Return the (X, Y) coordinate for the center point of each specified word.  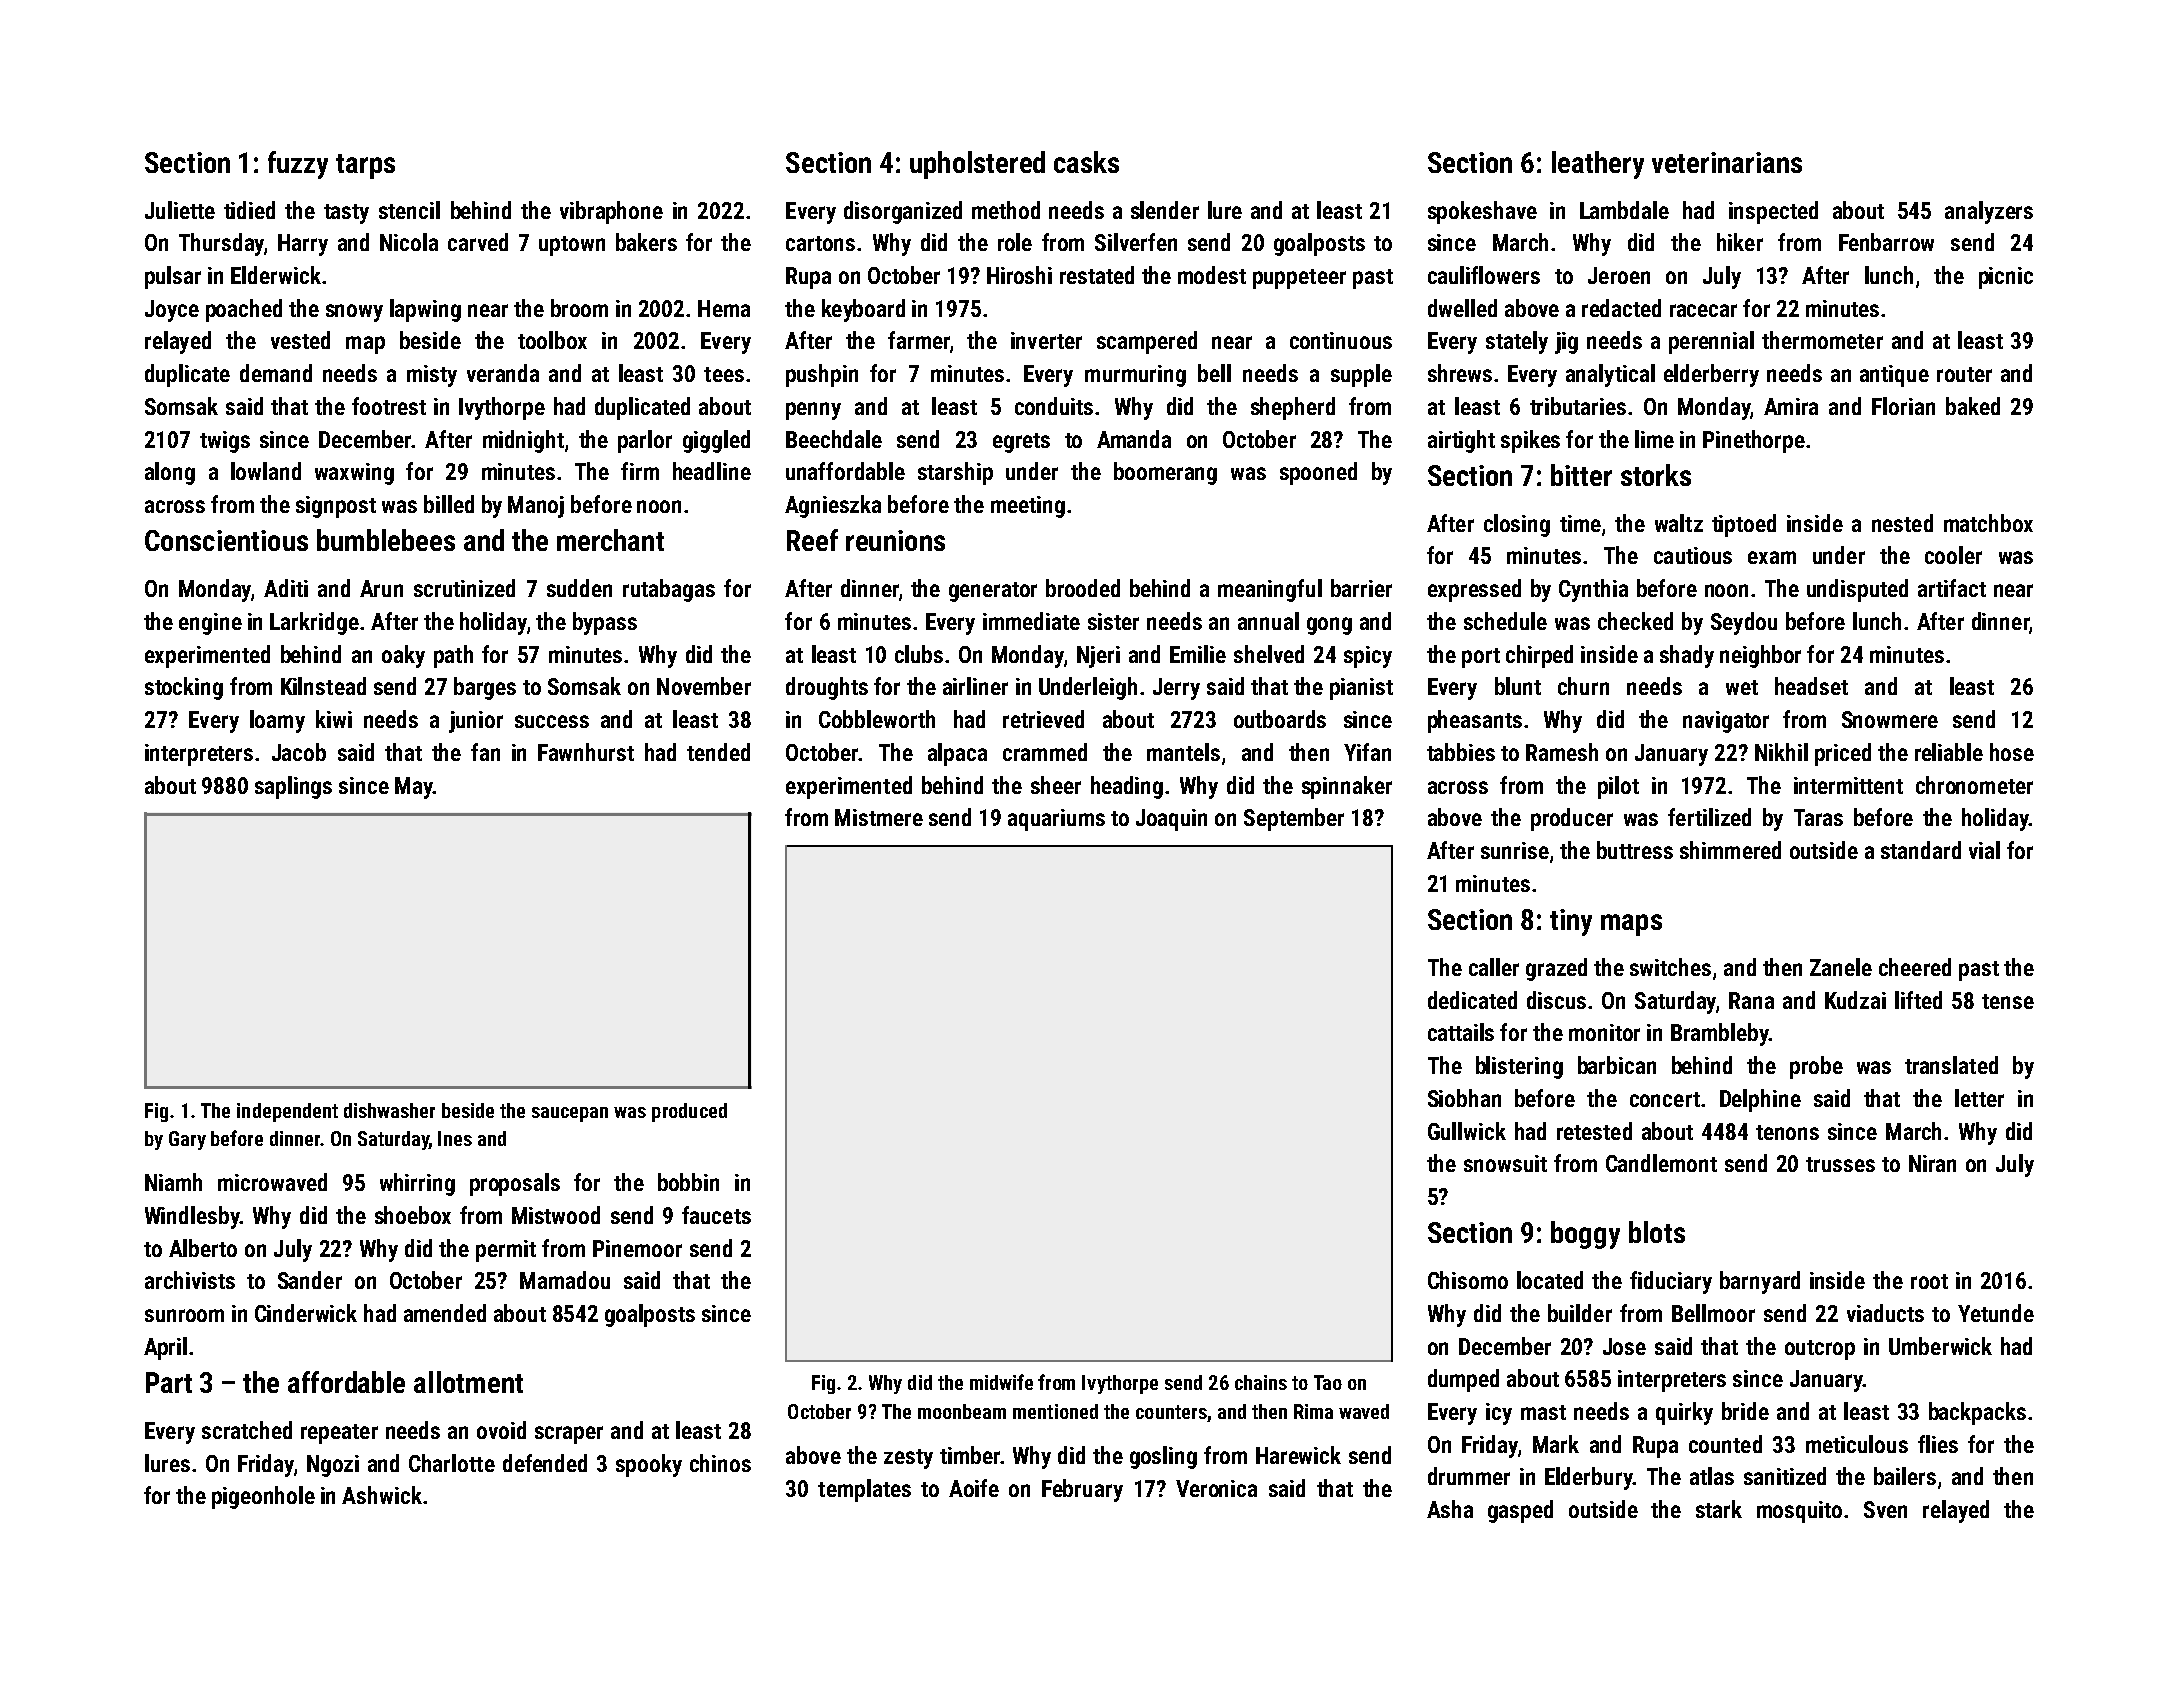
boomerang (1165, 473)
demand (276, 373)
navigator (1726, 722)
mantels (1183, 752)
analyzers (1989, 212)
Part (169, 1382)
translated (1951, 1065)
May (414, 788)
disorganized (903, 212)
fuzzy (298, 165)
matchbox (1988, 523)
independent (287, 1112)
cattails (1461, 1032)
